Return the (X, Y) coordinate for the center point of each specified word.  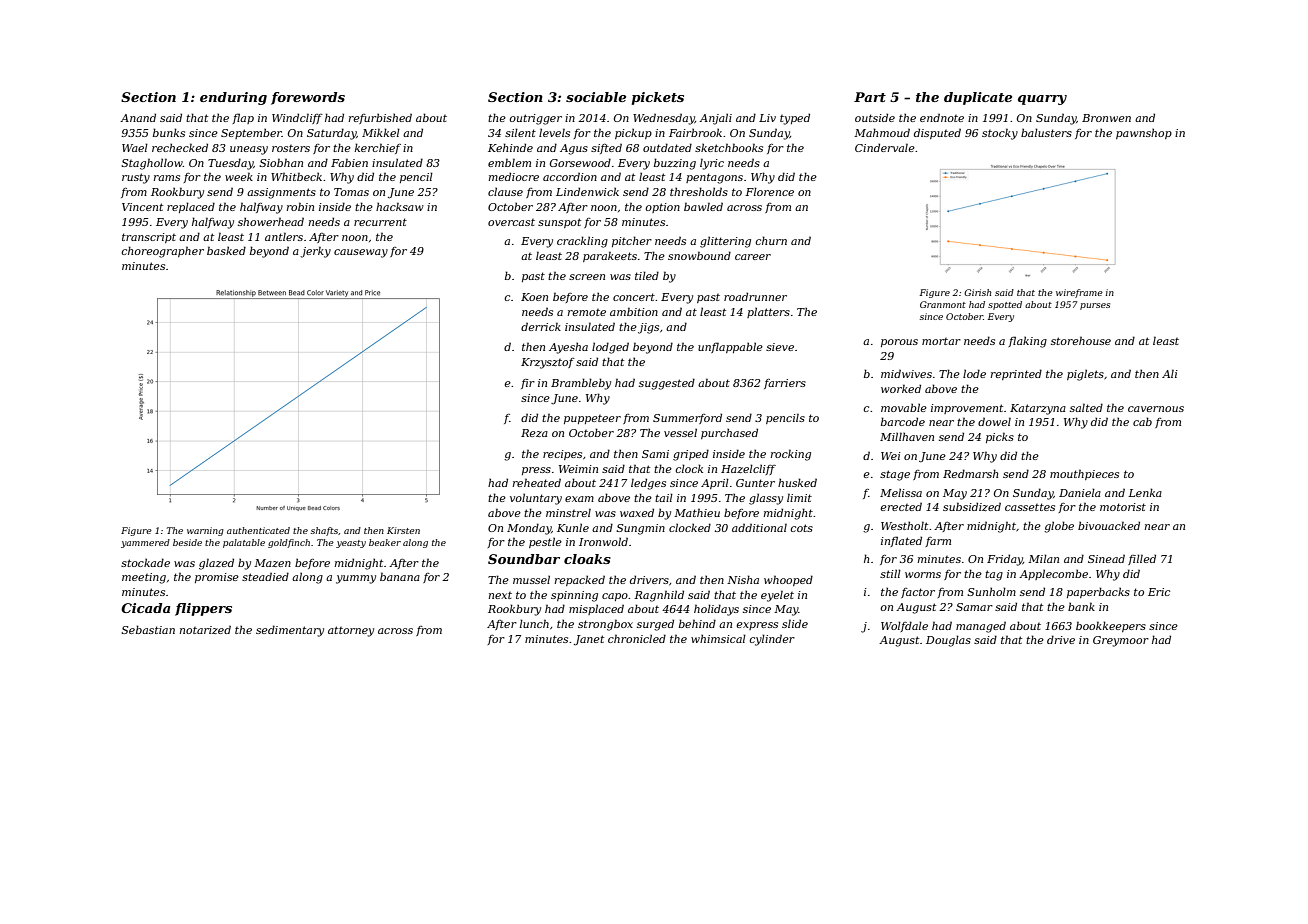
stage (895, 475)
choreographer (162, 252)
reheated (537, 482)
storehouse (1081, 340)
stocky (1000, 134)
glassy (766, 499)
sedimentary (290, 631)
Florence (769, 191)
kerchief (378, 148)
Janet (589, 640)
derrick (541, 326)
